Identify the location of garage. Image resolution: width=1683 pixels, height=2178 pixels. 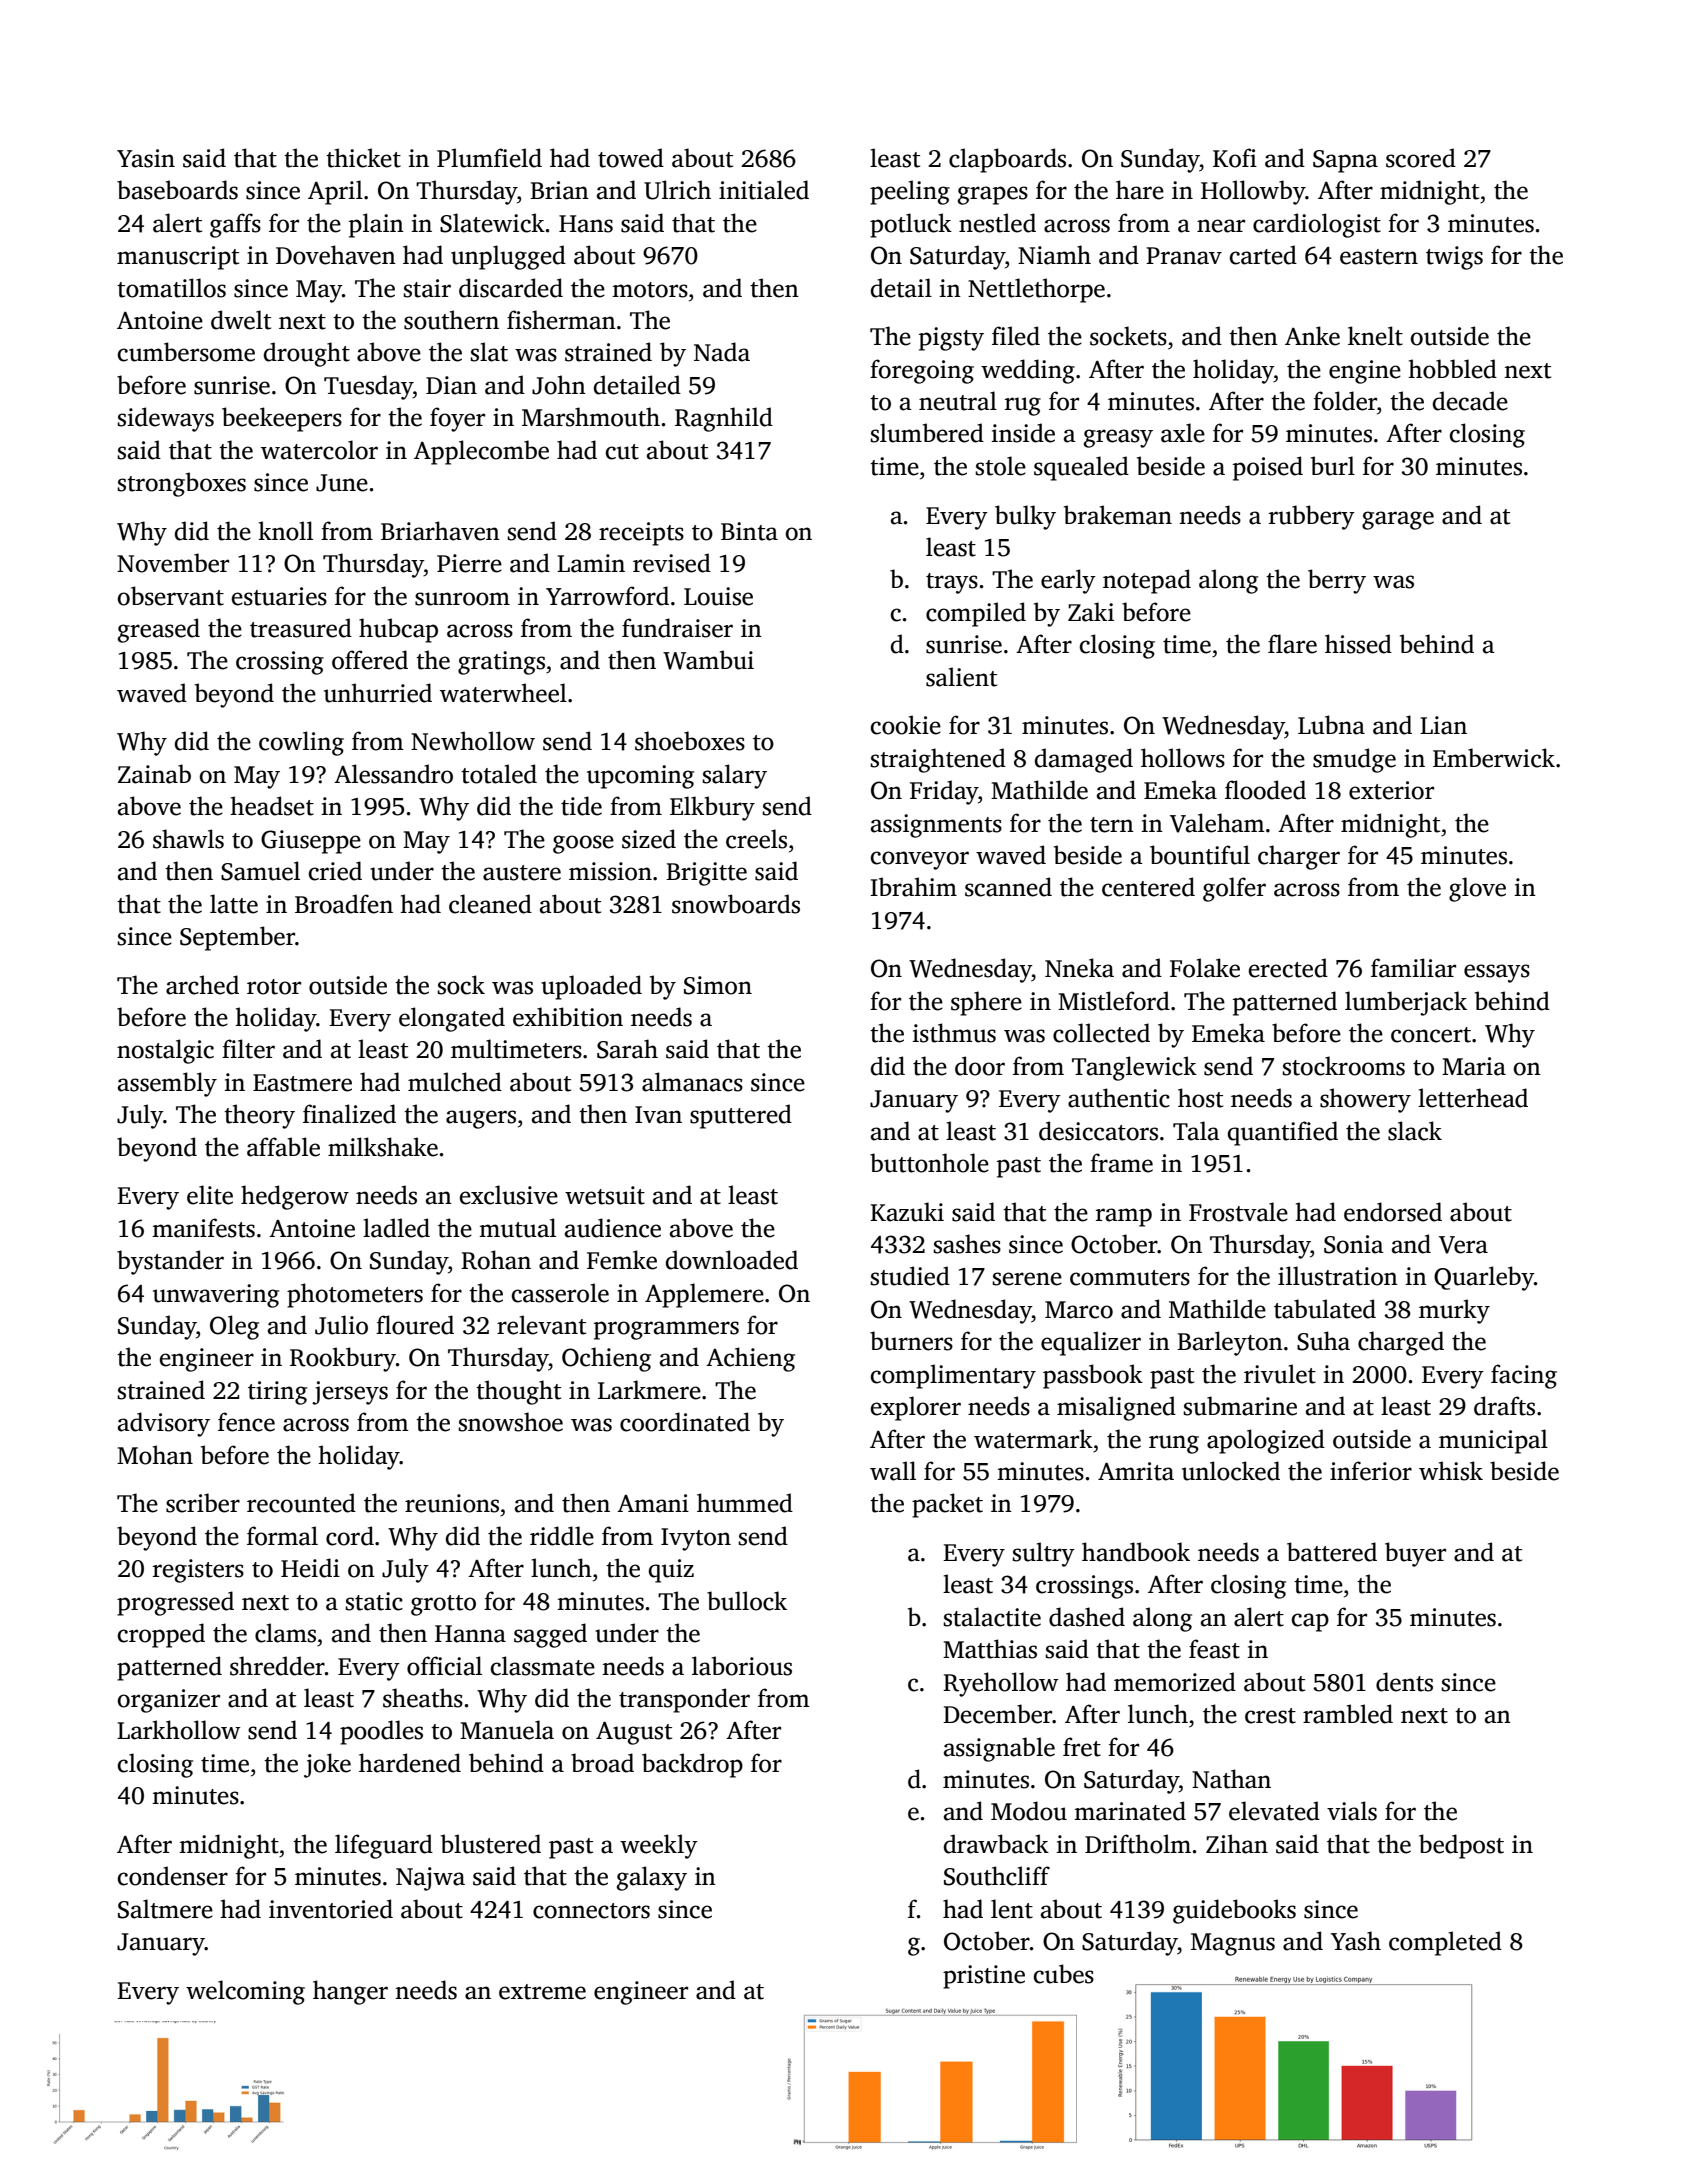
(1398, 520).
